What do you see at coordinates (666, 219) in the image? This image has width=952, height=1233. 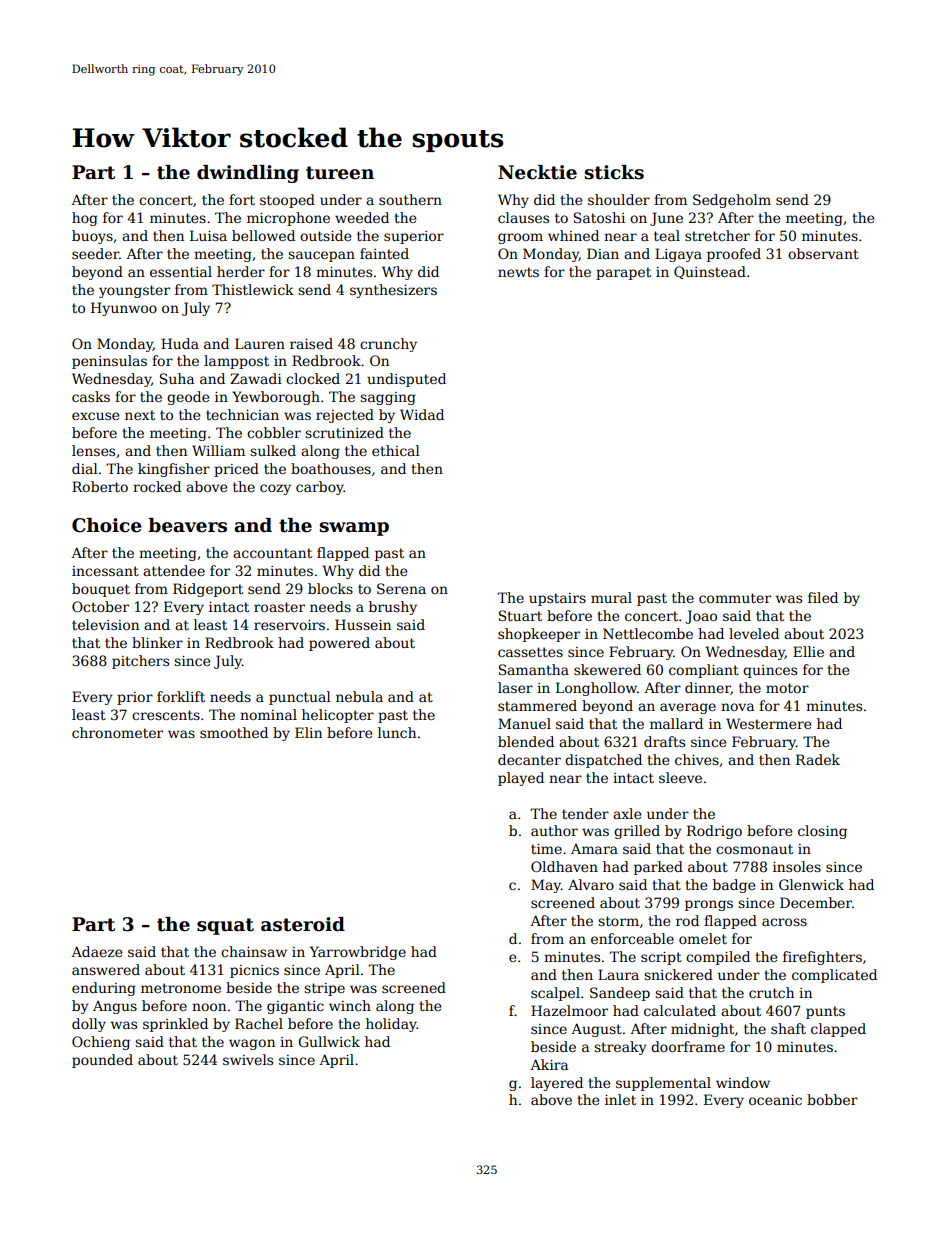 I see `June` at bounding box center [666, 219].
